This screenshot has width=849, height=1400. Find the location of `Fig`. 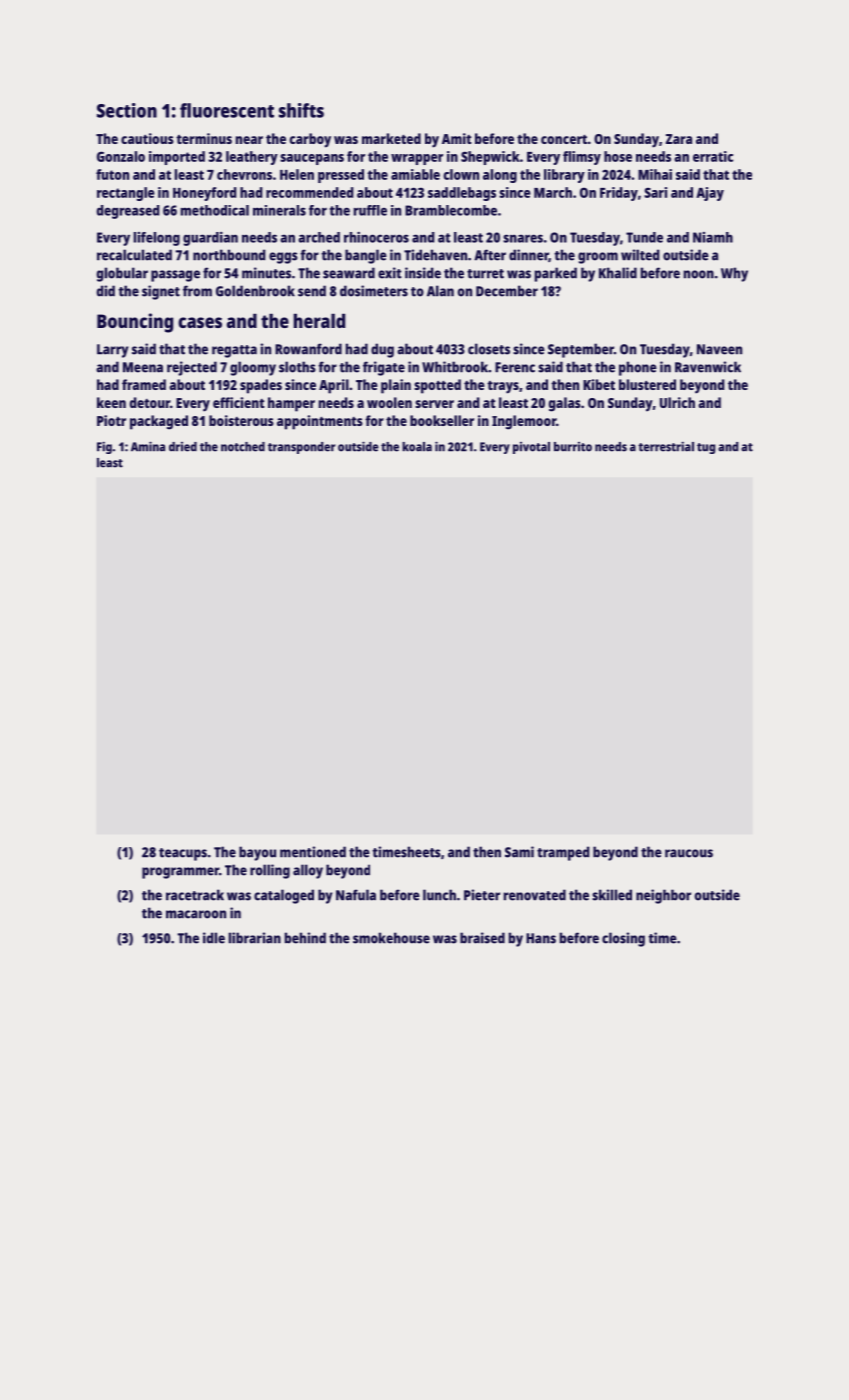

Fig is located at coordinates (104, 447).
